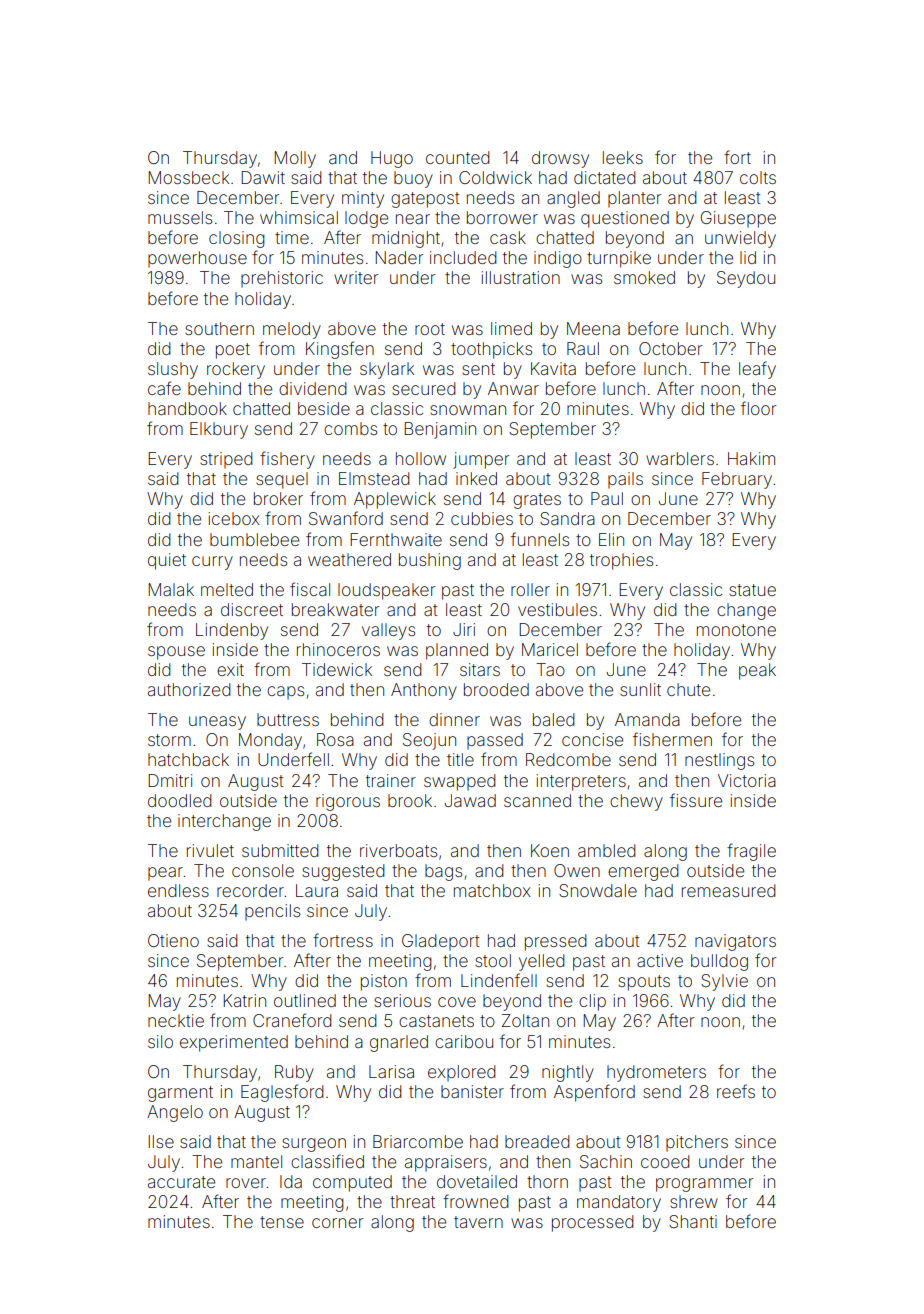  What do you see at coordinates (656, 1073) in the screenshot?
I see `hydrometers` at bounding box center [656, 1073].
